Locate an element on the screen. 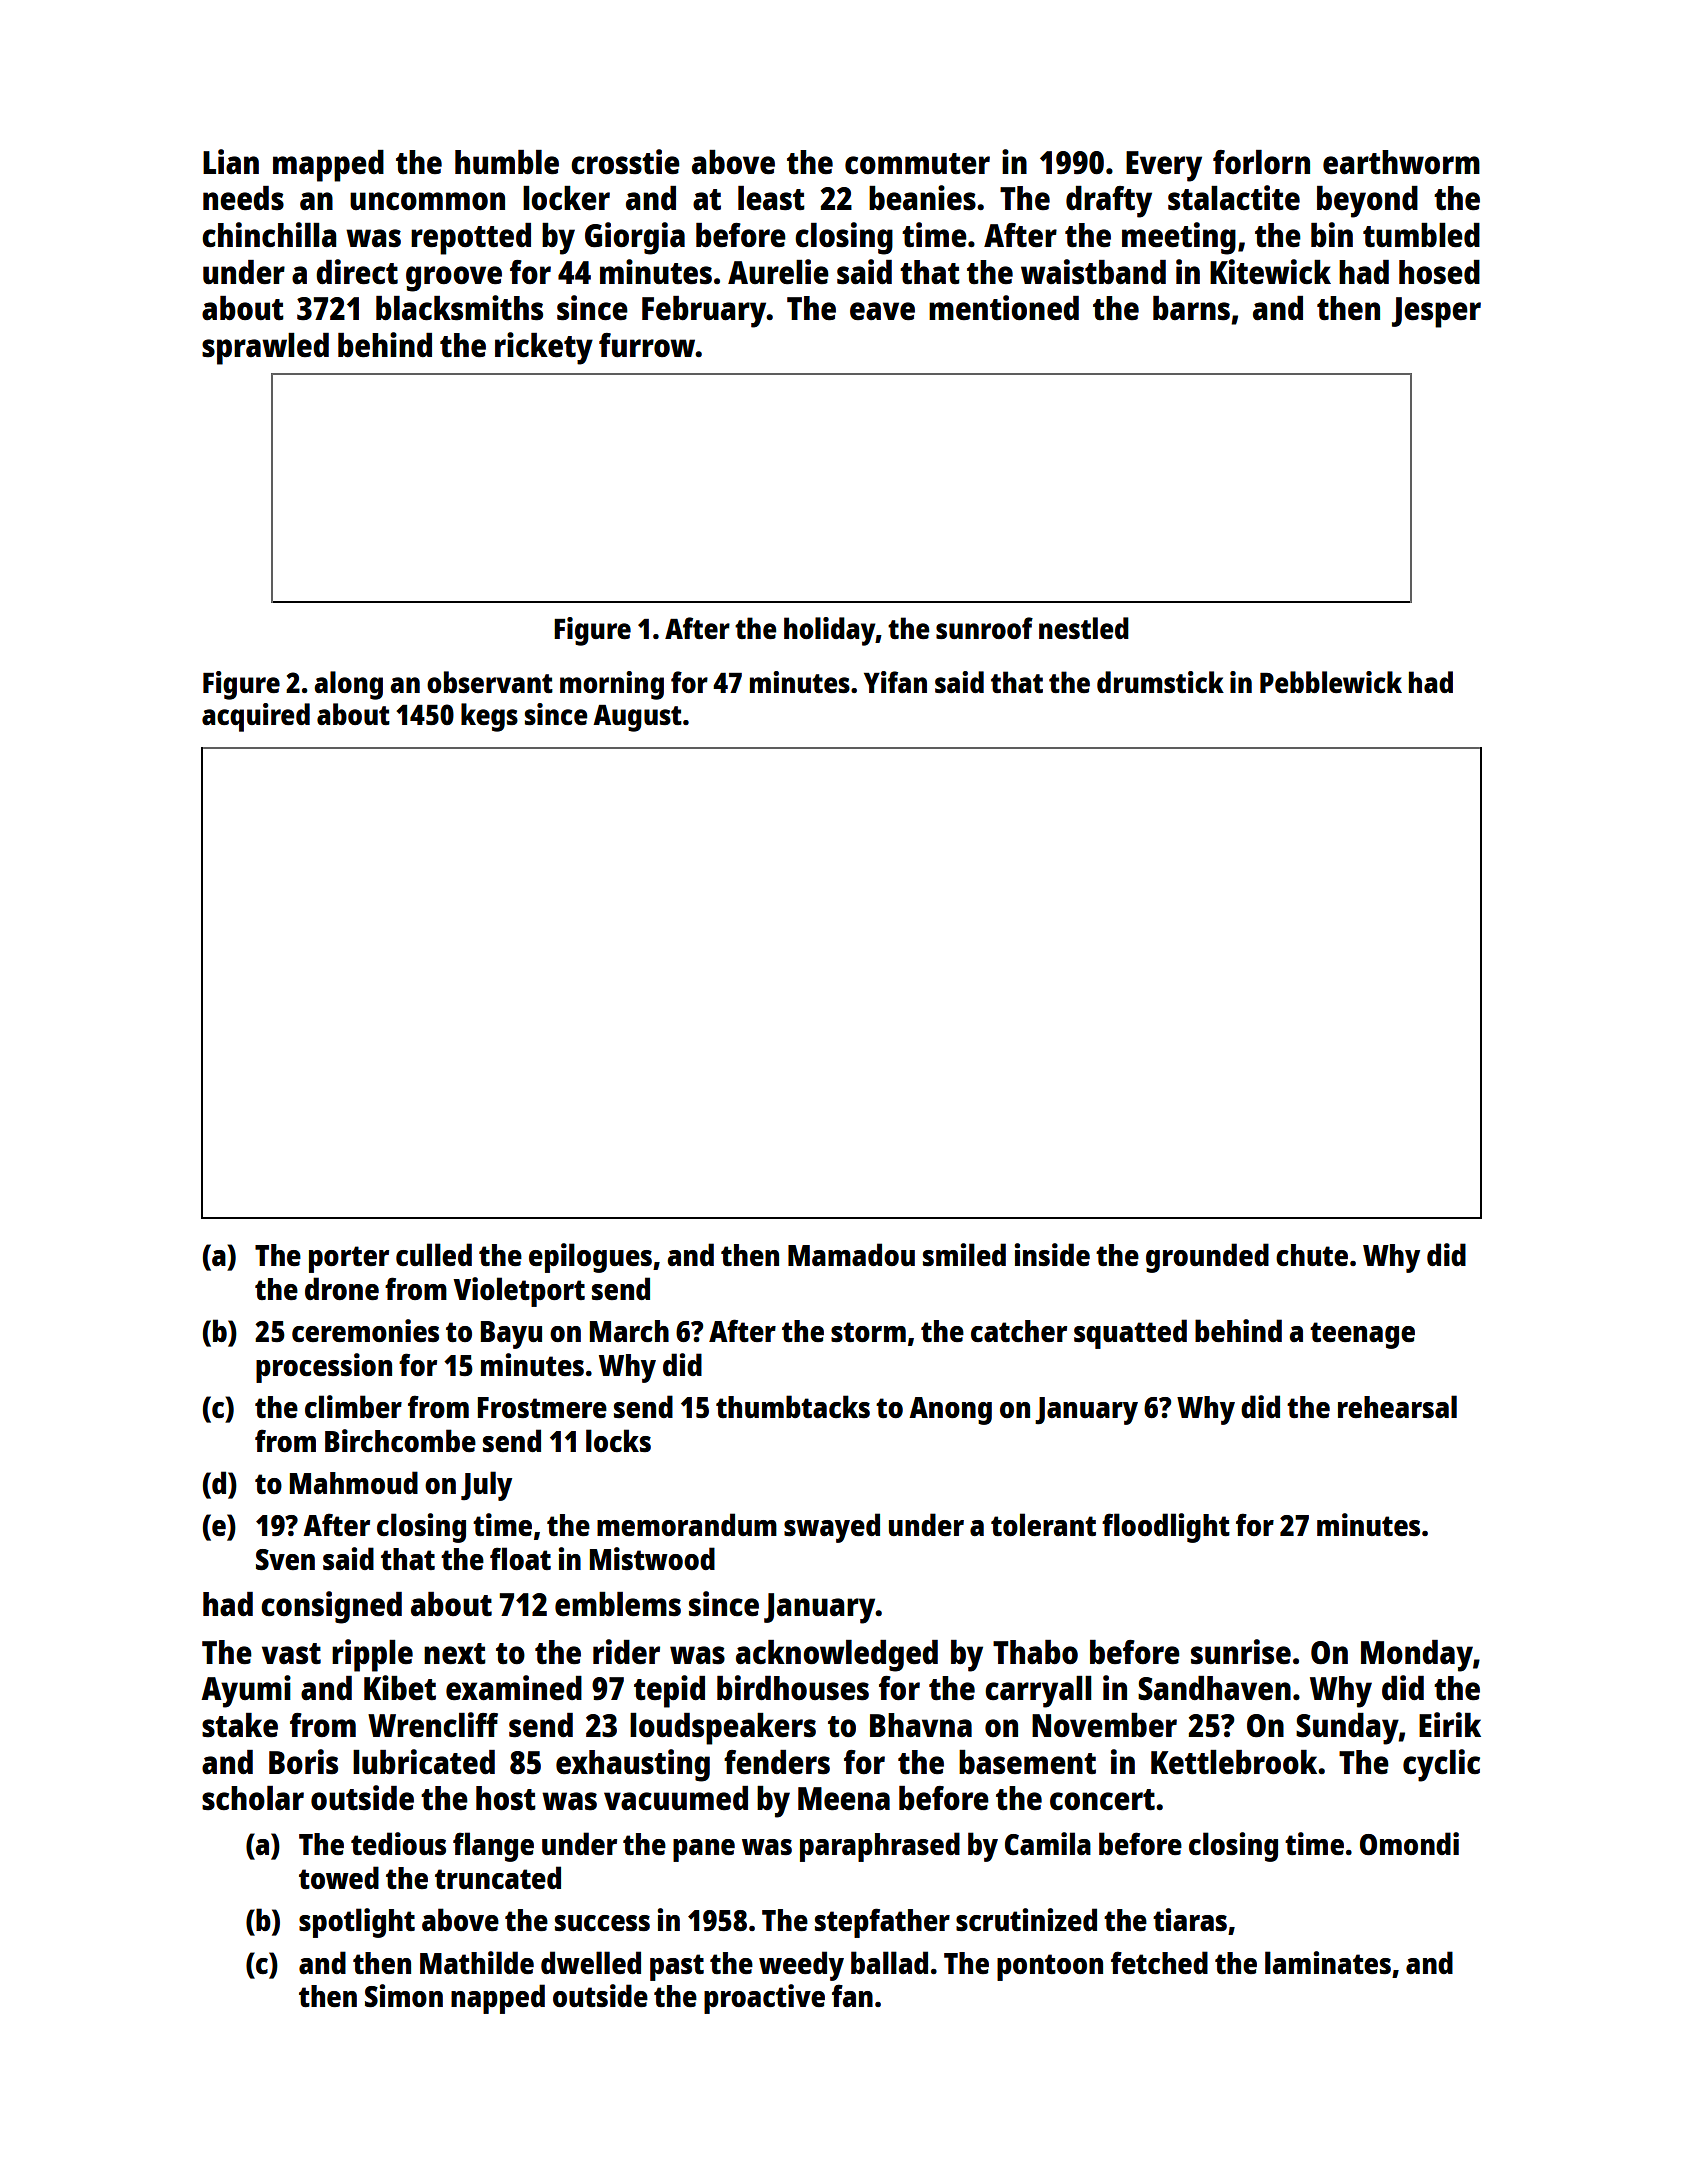 The image size is (1683, 2178). chute is located at coordinates (1312, 1255).
